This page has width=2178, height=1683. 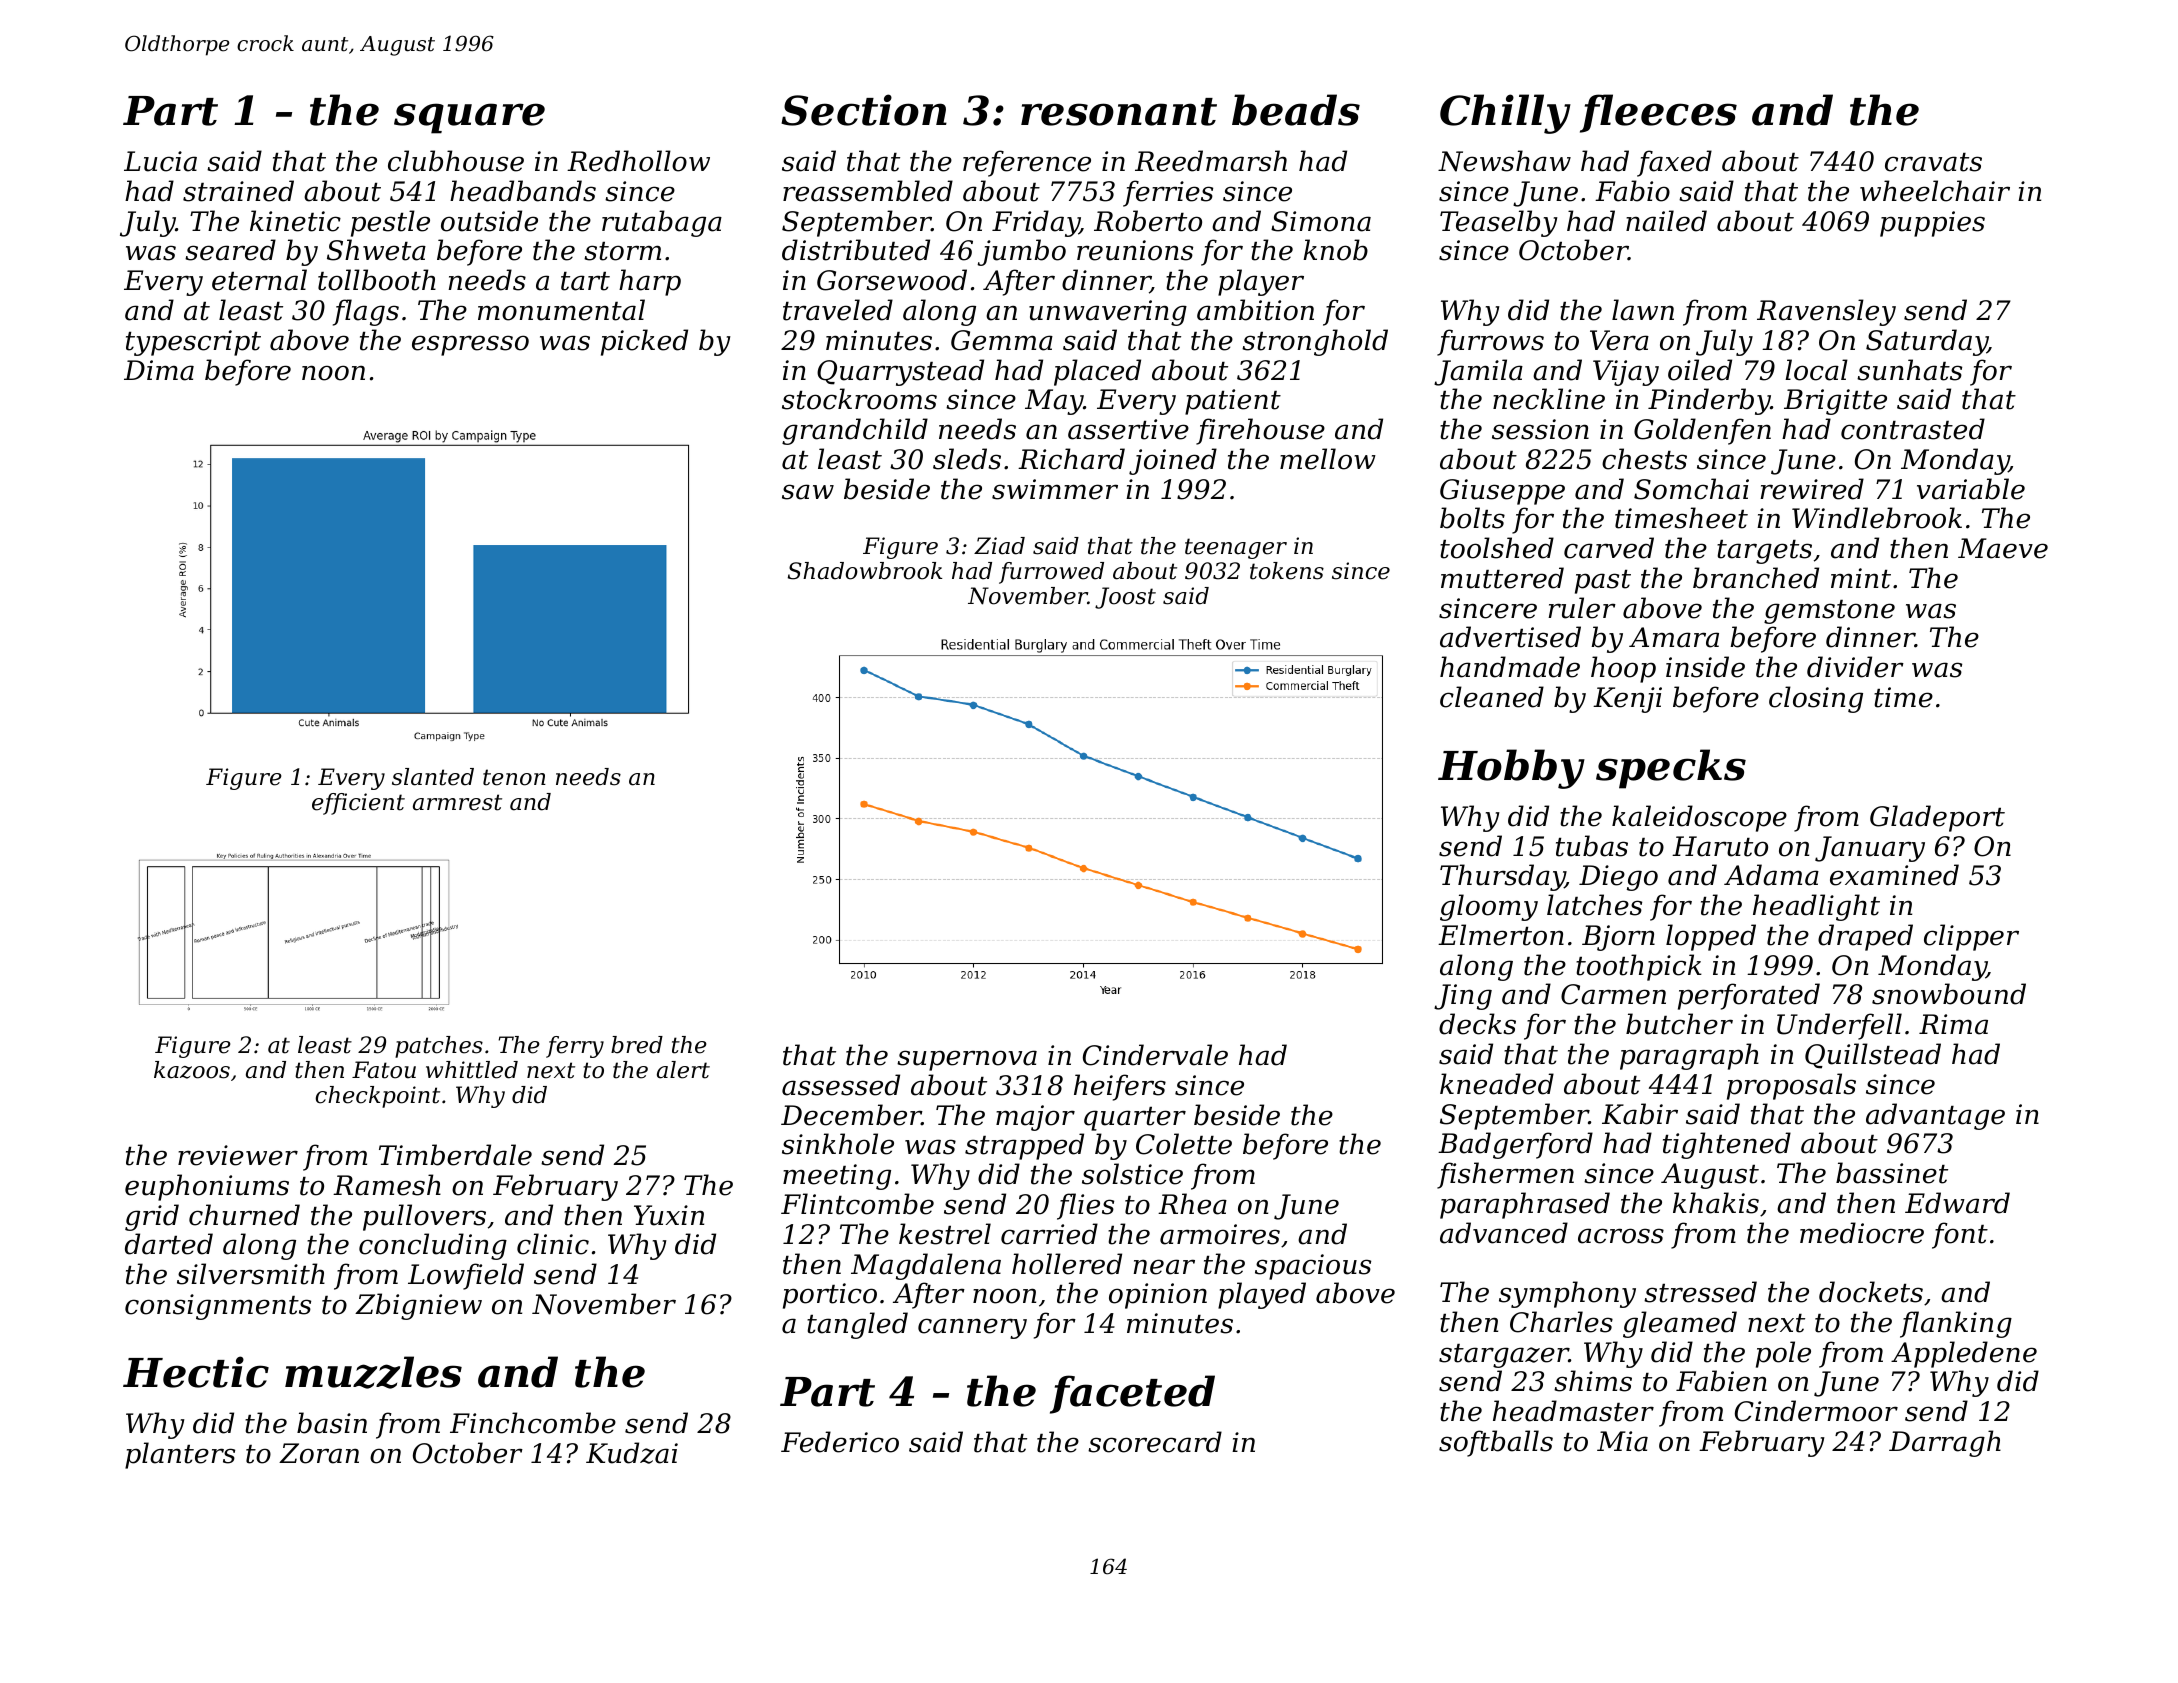 What do you see at coordinates (1567, 1294) in the page?
I see `symphony` at bounding box center [1567, 1294].
